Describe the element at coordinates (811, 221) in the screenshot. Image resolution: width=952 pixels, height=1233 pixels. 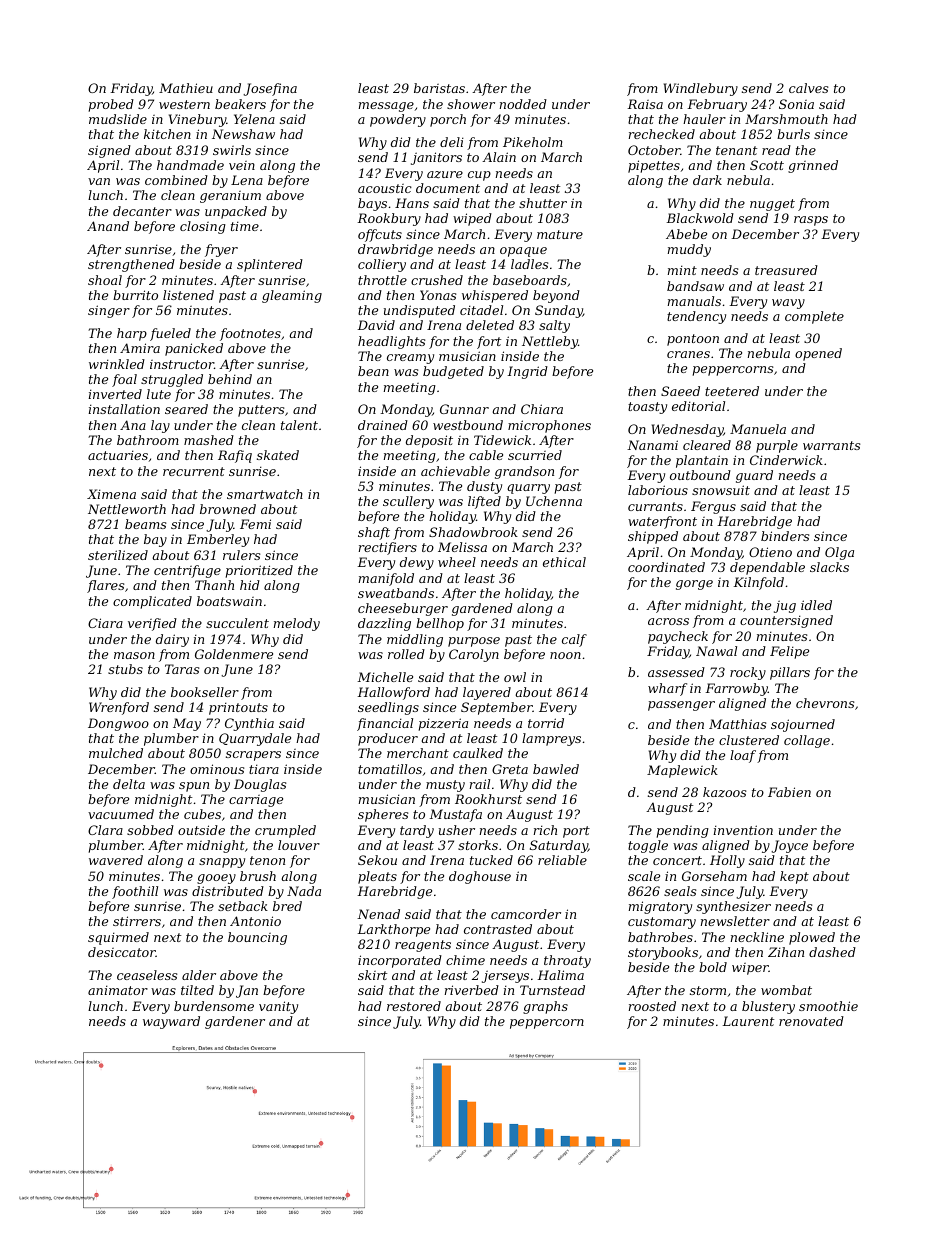
I see `rasps` at that location.
